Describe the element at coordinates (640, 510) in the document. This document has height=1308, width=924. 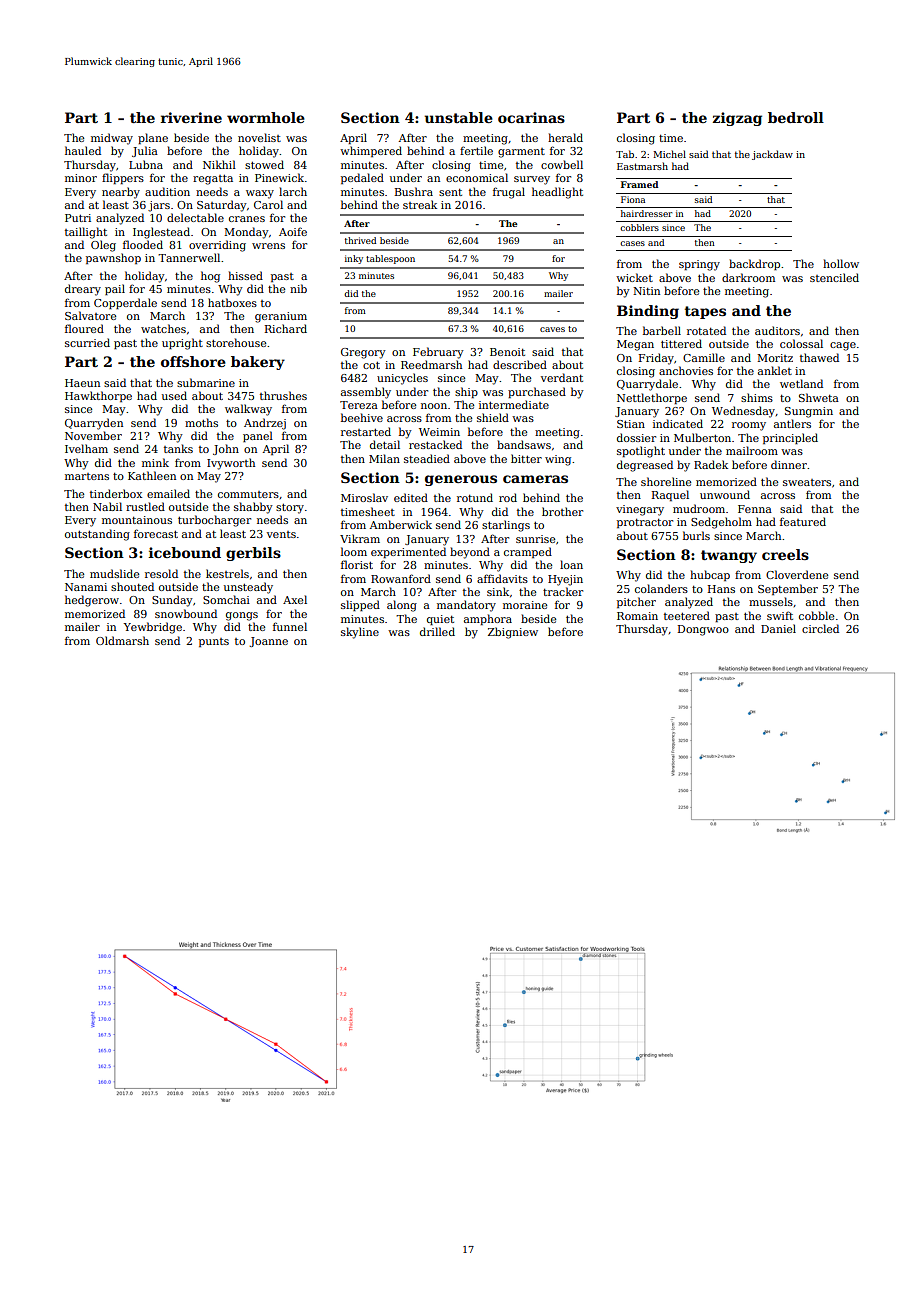
I see `vinegary` at that location.
